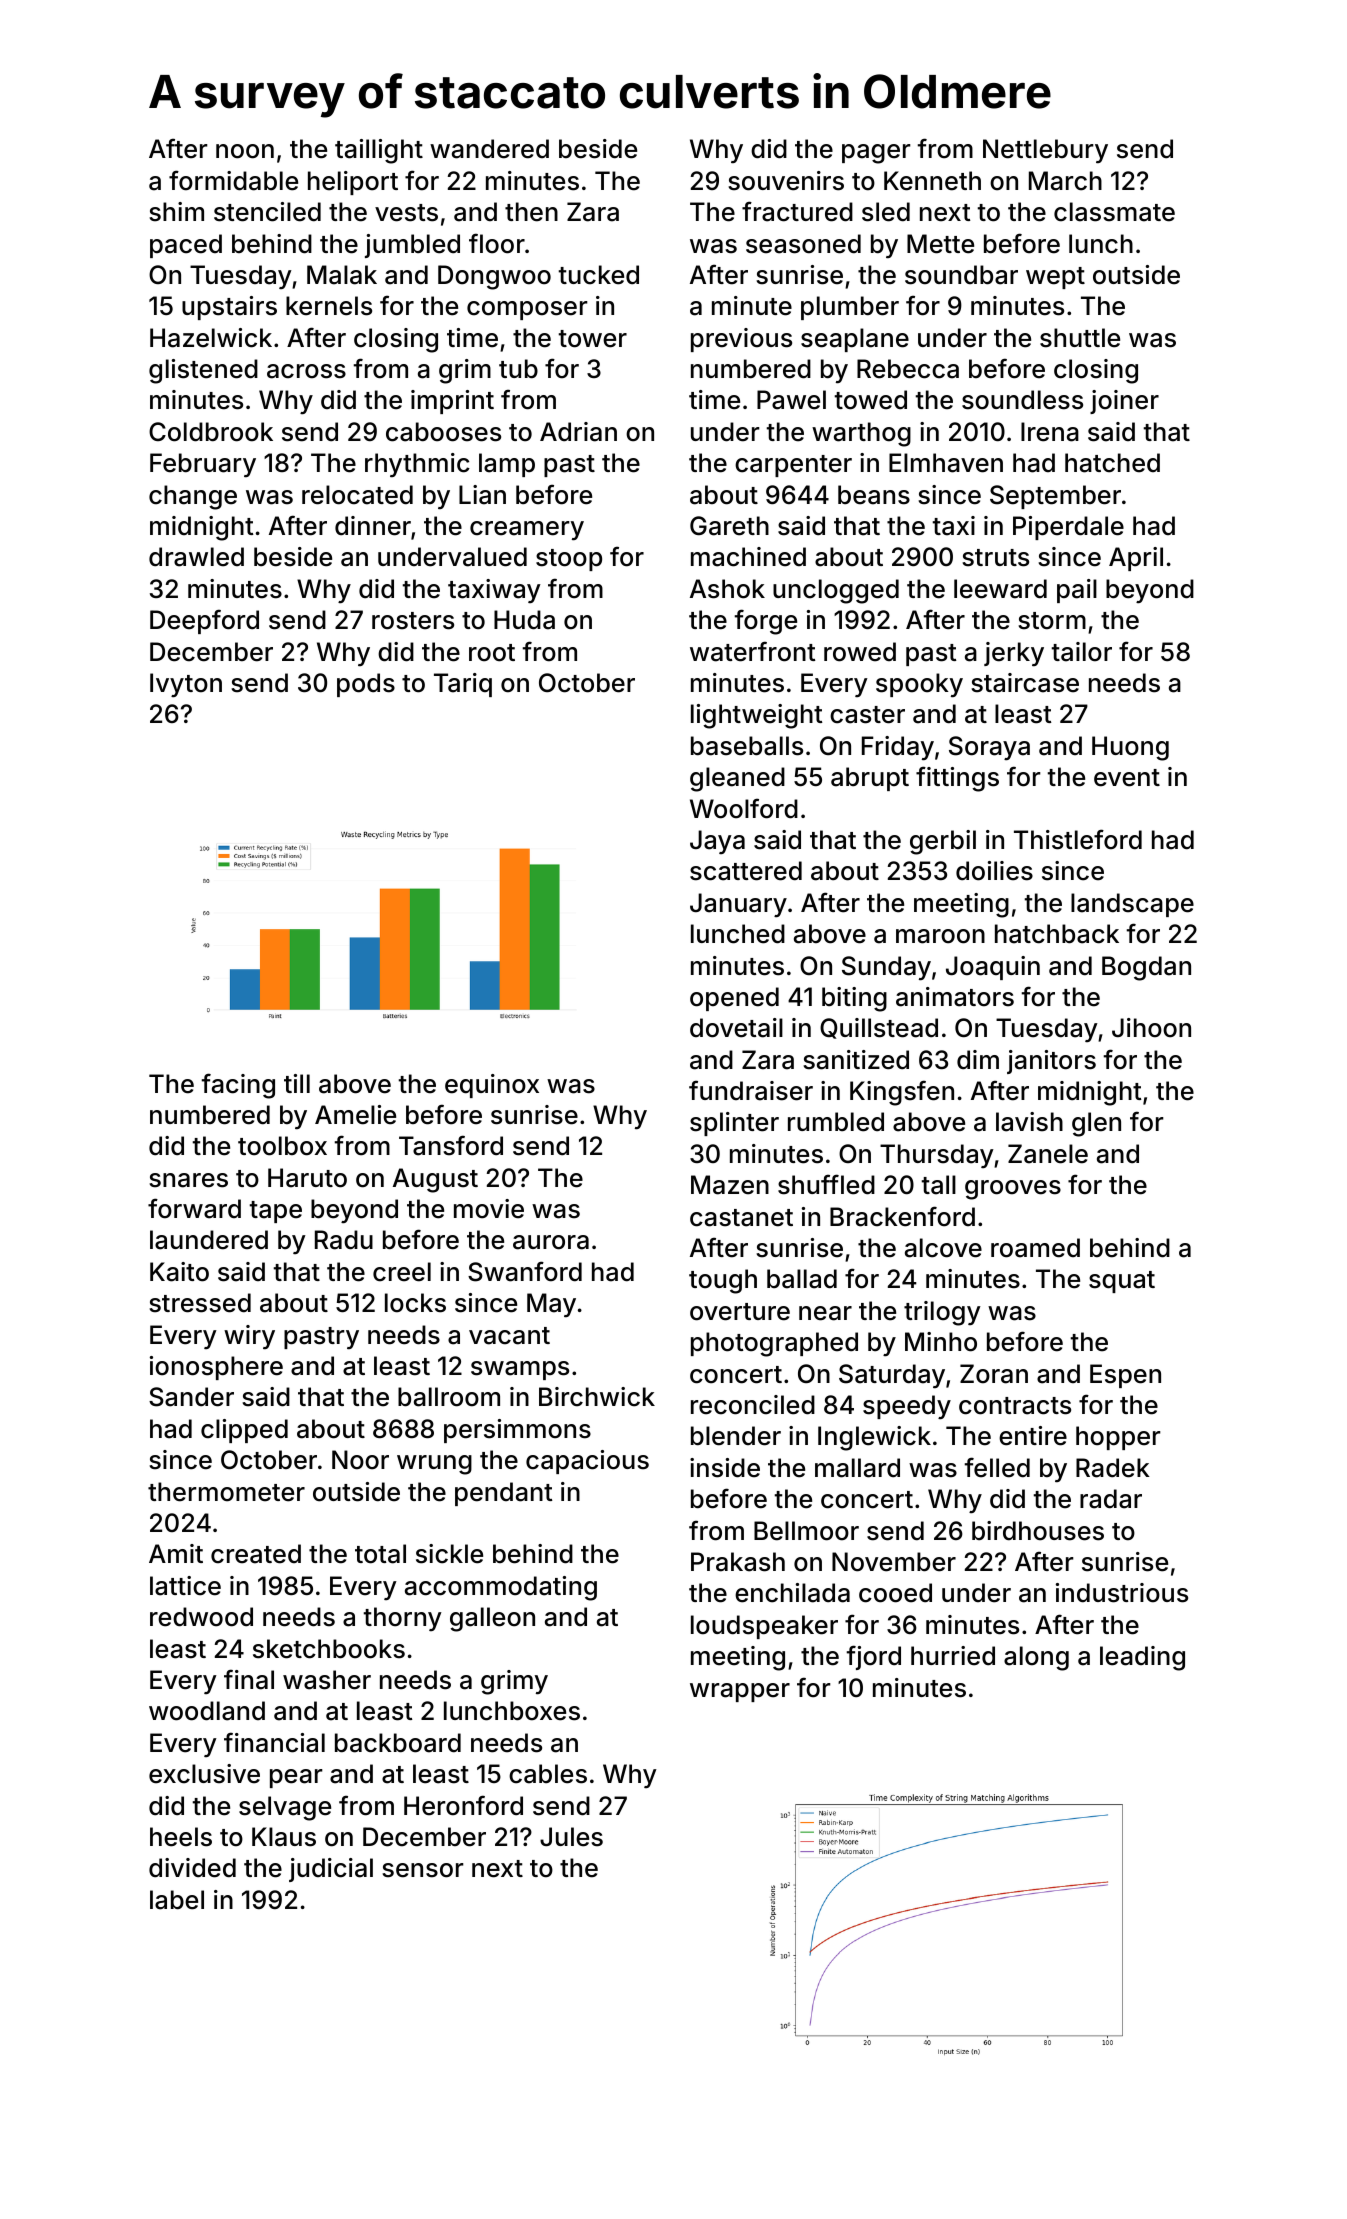 Image resolution: width=1347 pixels, height=2219 pixels. Describe the element at coordinates (186, 685) in the image. I see `Ivyton` at that location.
